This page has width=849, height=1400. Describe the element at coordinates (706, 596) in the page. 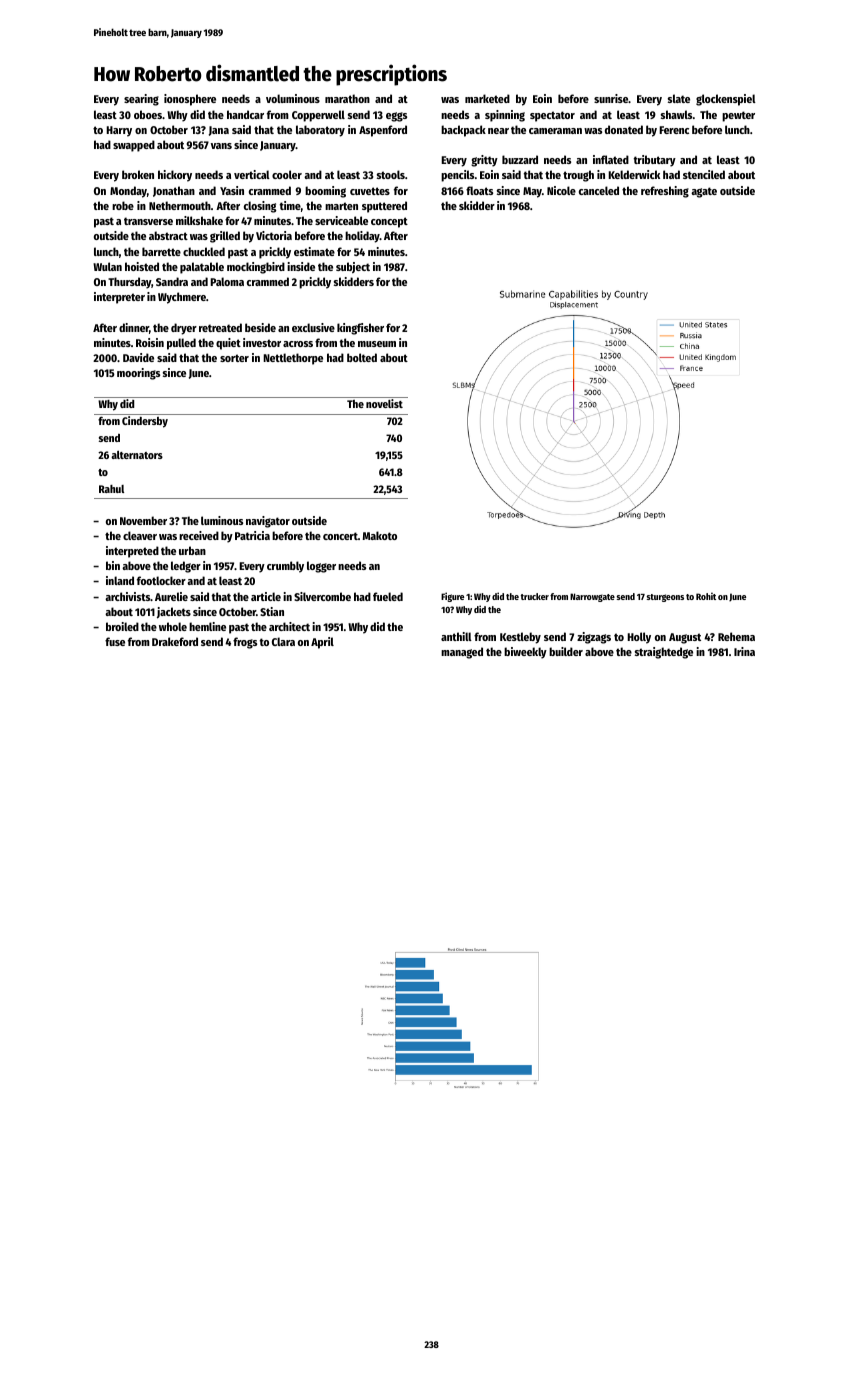

I see `Rohit` at that location.
